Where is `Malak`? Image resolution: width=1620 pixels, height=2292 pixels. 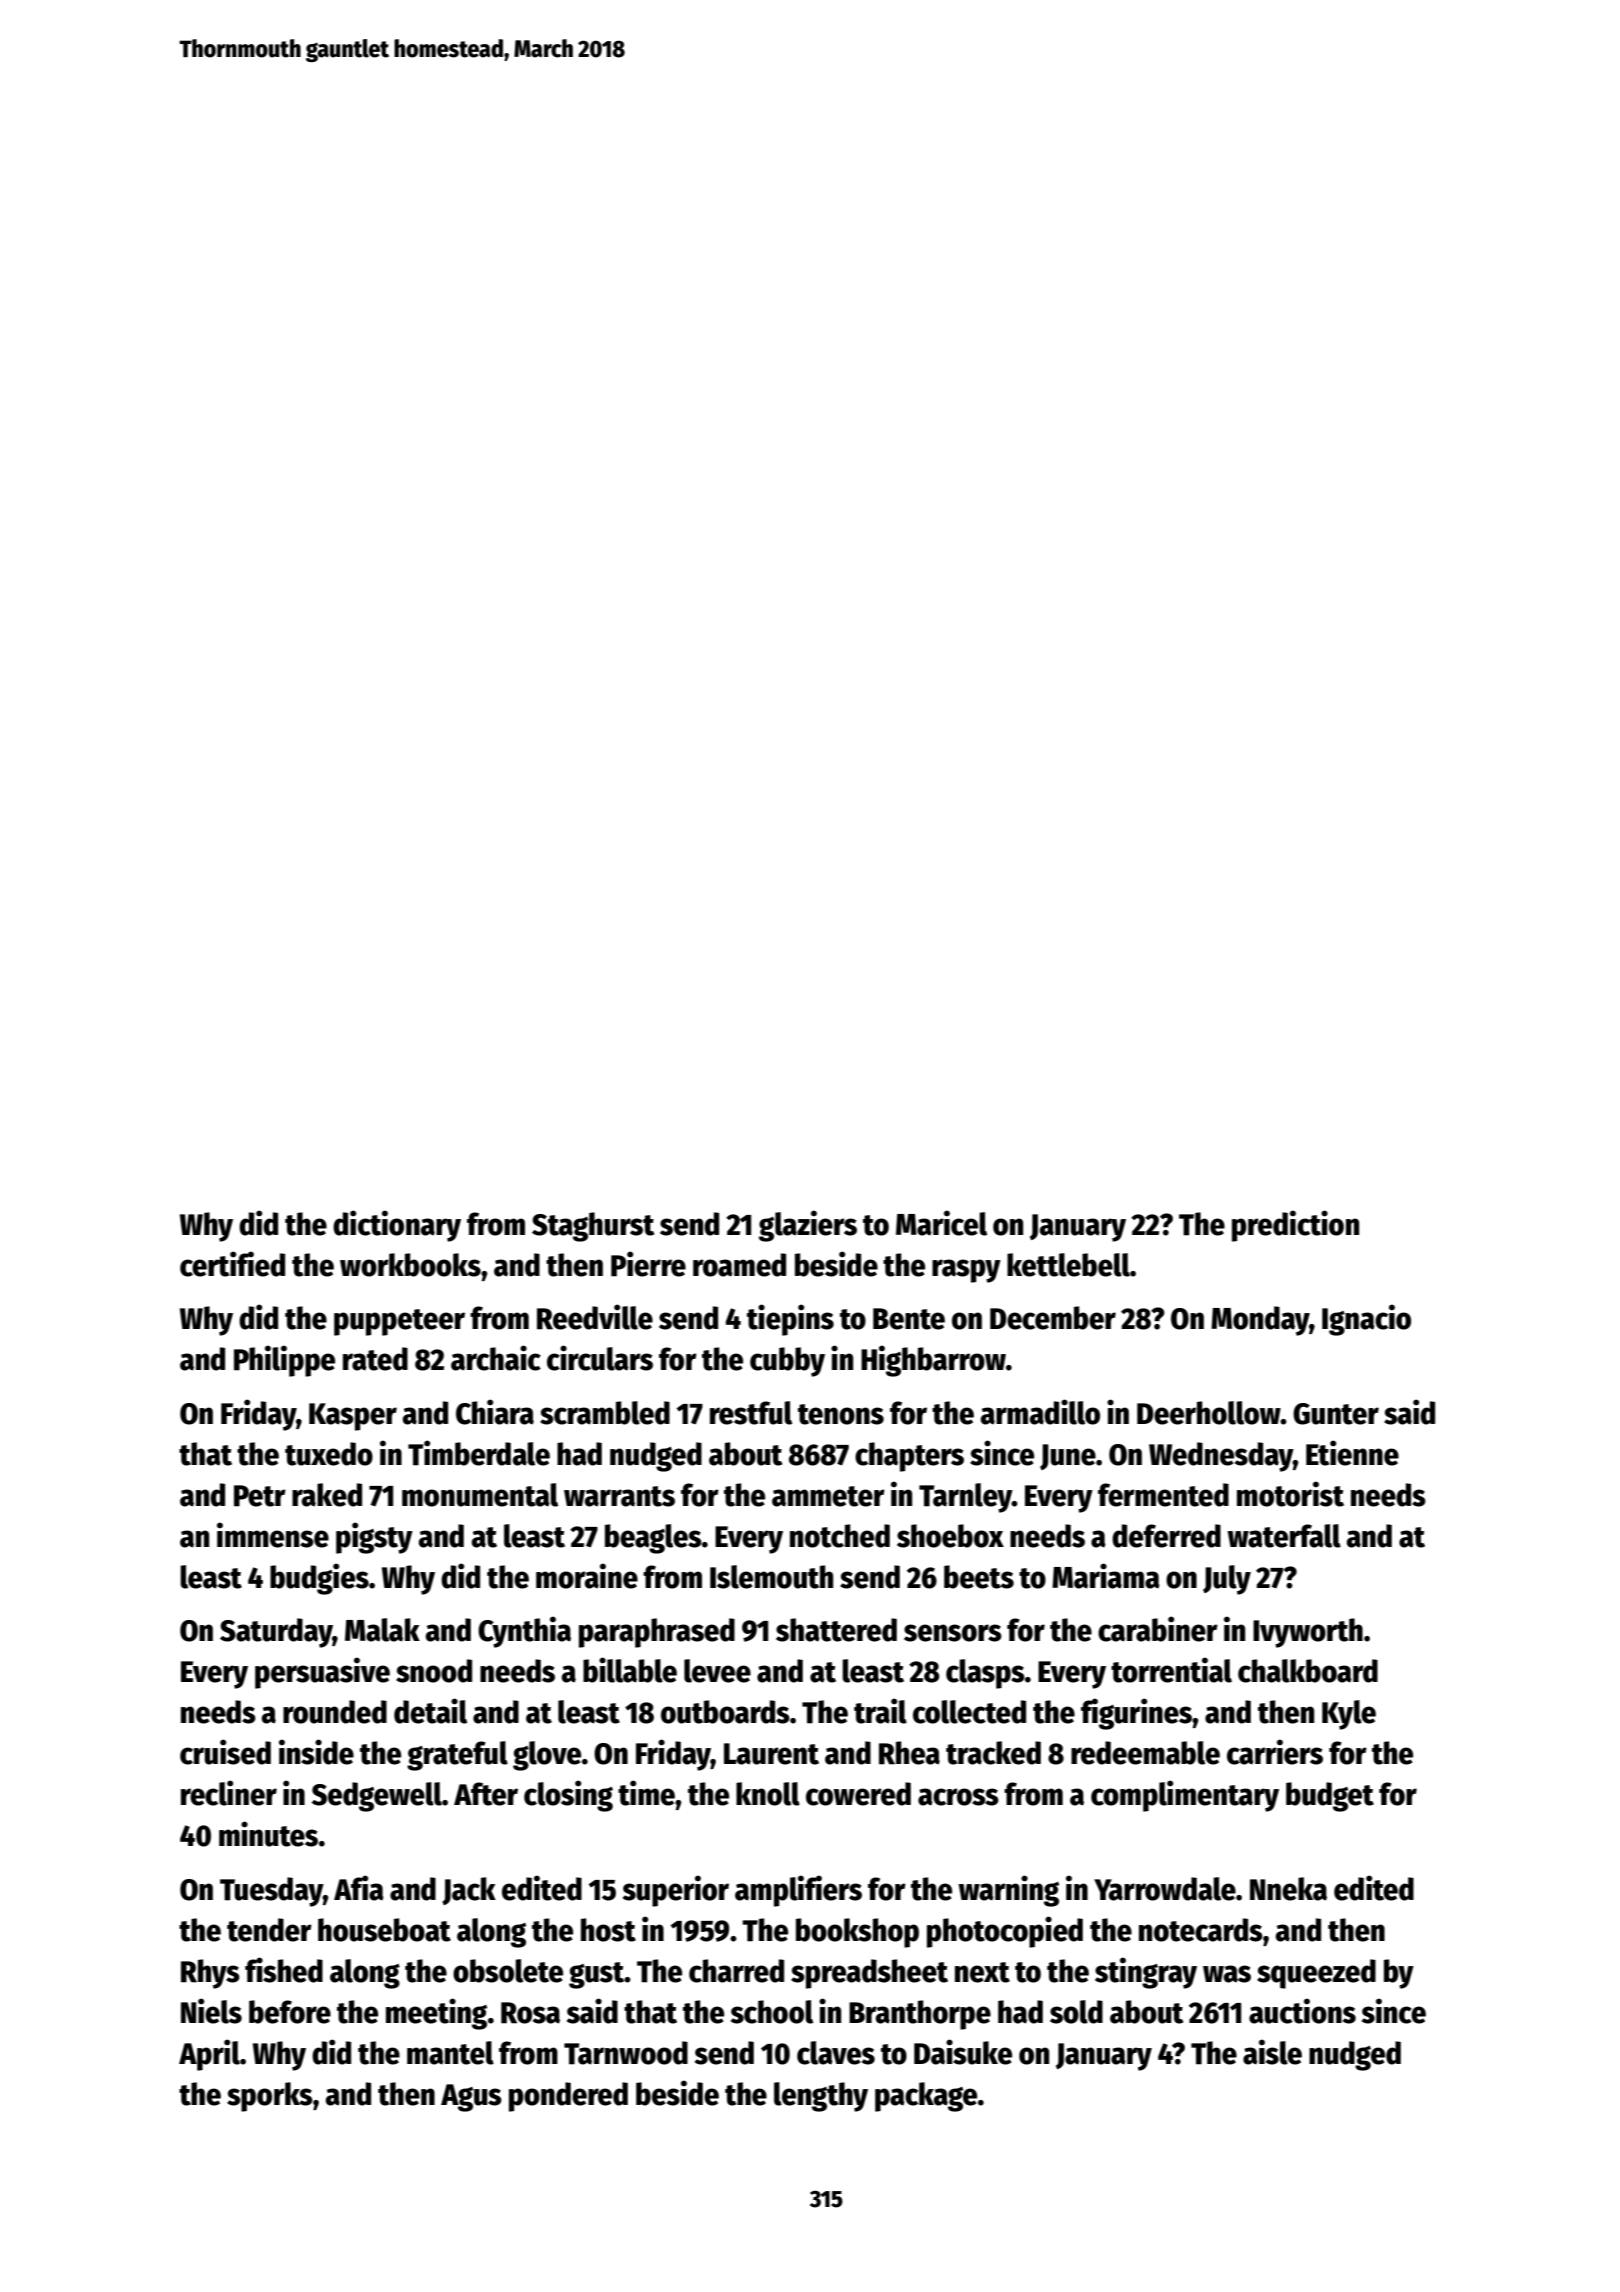 Malak is located at coordinates (382, 1630).
